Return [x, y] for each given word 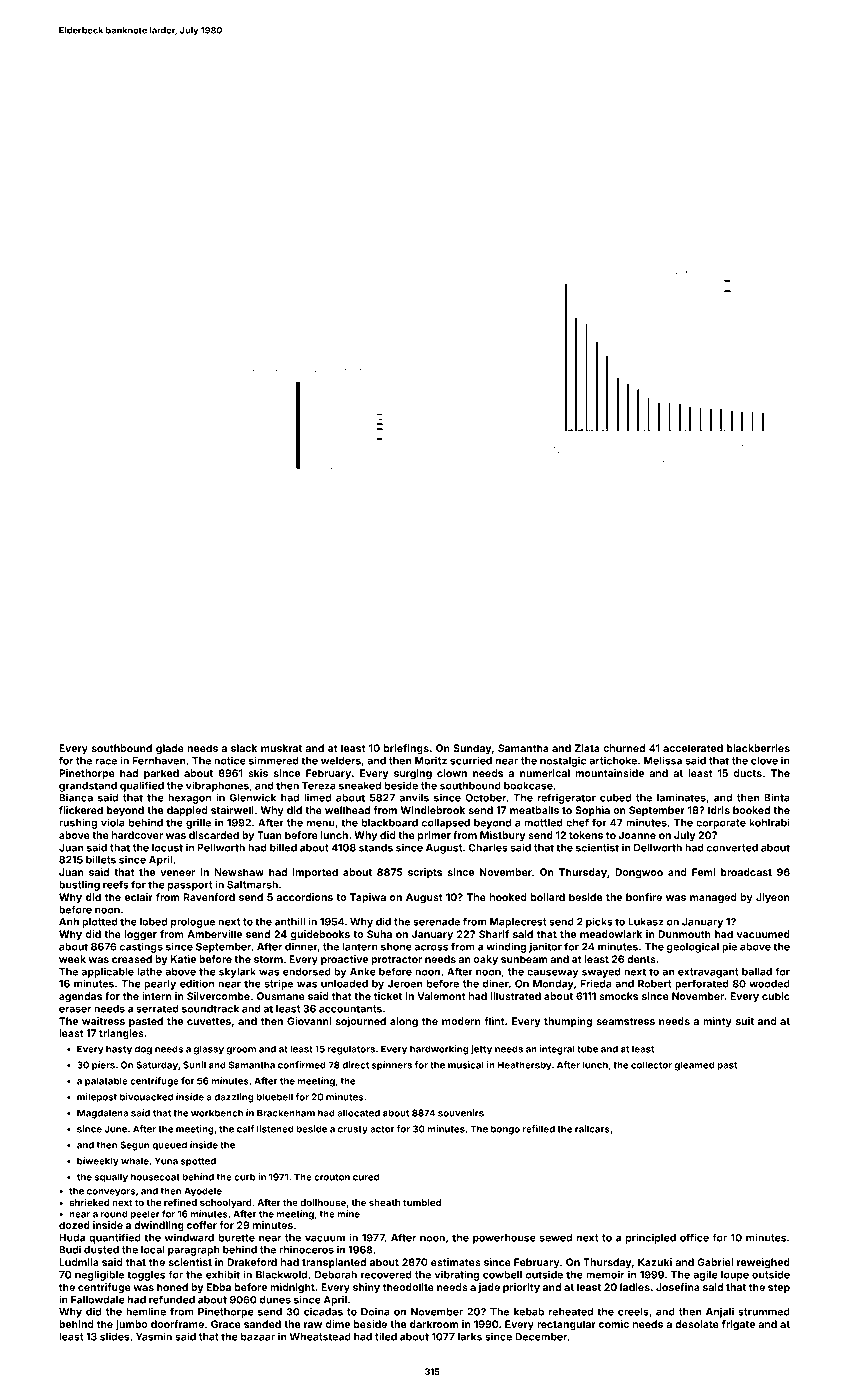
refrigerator [567, 798]
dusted [101, 1250]
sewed [556, 1238]
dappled [187, 811]
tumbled [422, 1202]
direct [355, 1065]
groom [241, 1051]
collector [651, 1065]
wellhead [347, 810]
